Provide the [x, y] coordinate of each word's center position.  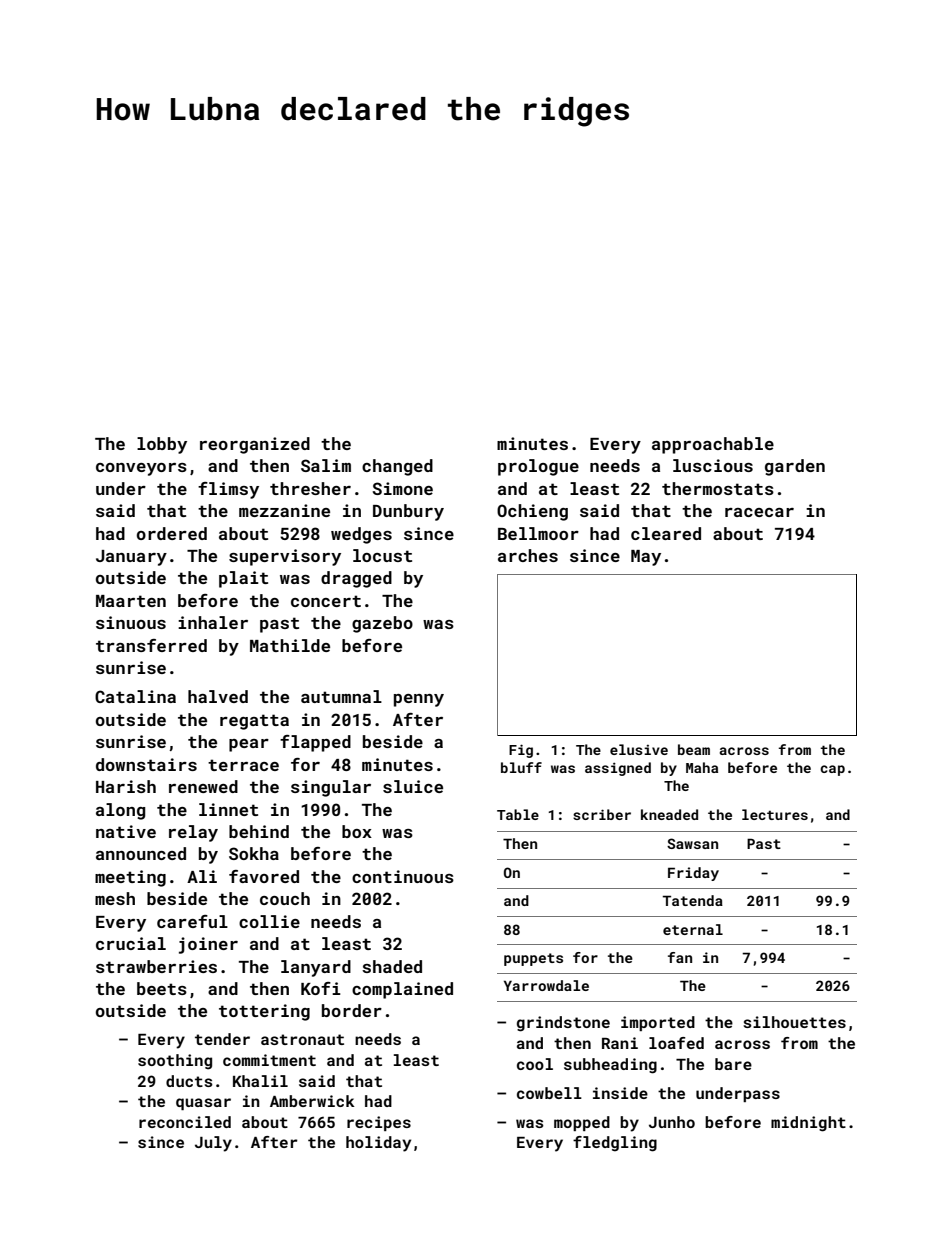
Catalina [135, 696]
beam [694, 749]
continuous [403, 876]
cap [832, 770]
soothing [175, 1062]
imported [658, 1023]
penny [419, 700]
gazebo [382, 624]
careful [192, 921]
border [352, 1010]
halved [218, 696]
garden [795, 467]
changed [397, 467]
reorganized [255, 445]
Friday [693, 874]
